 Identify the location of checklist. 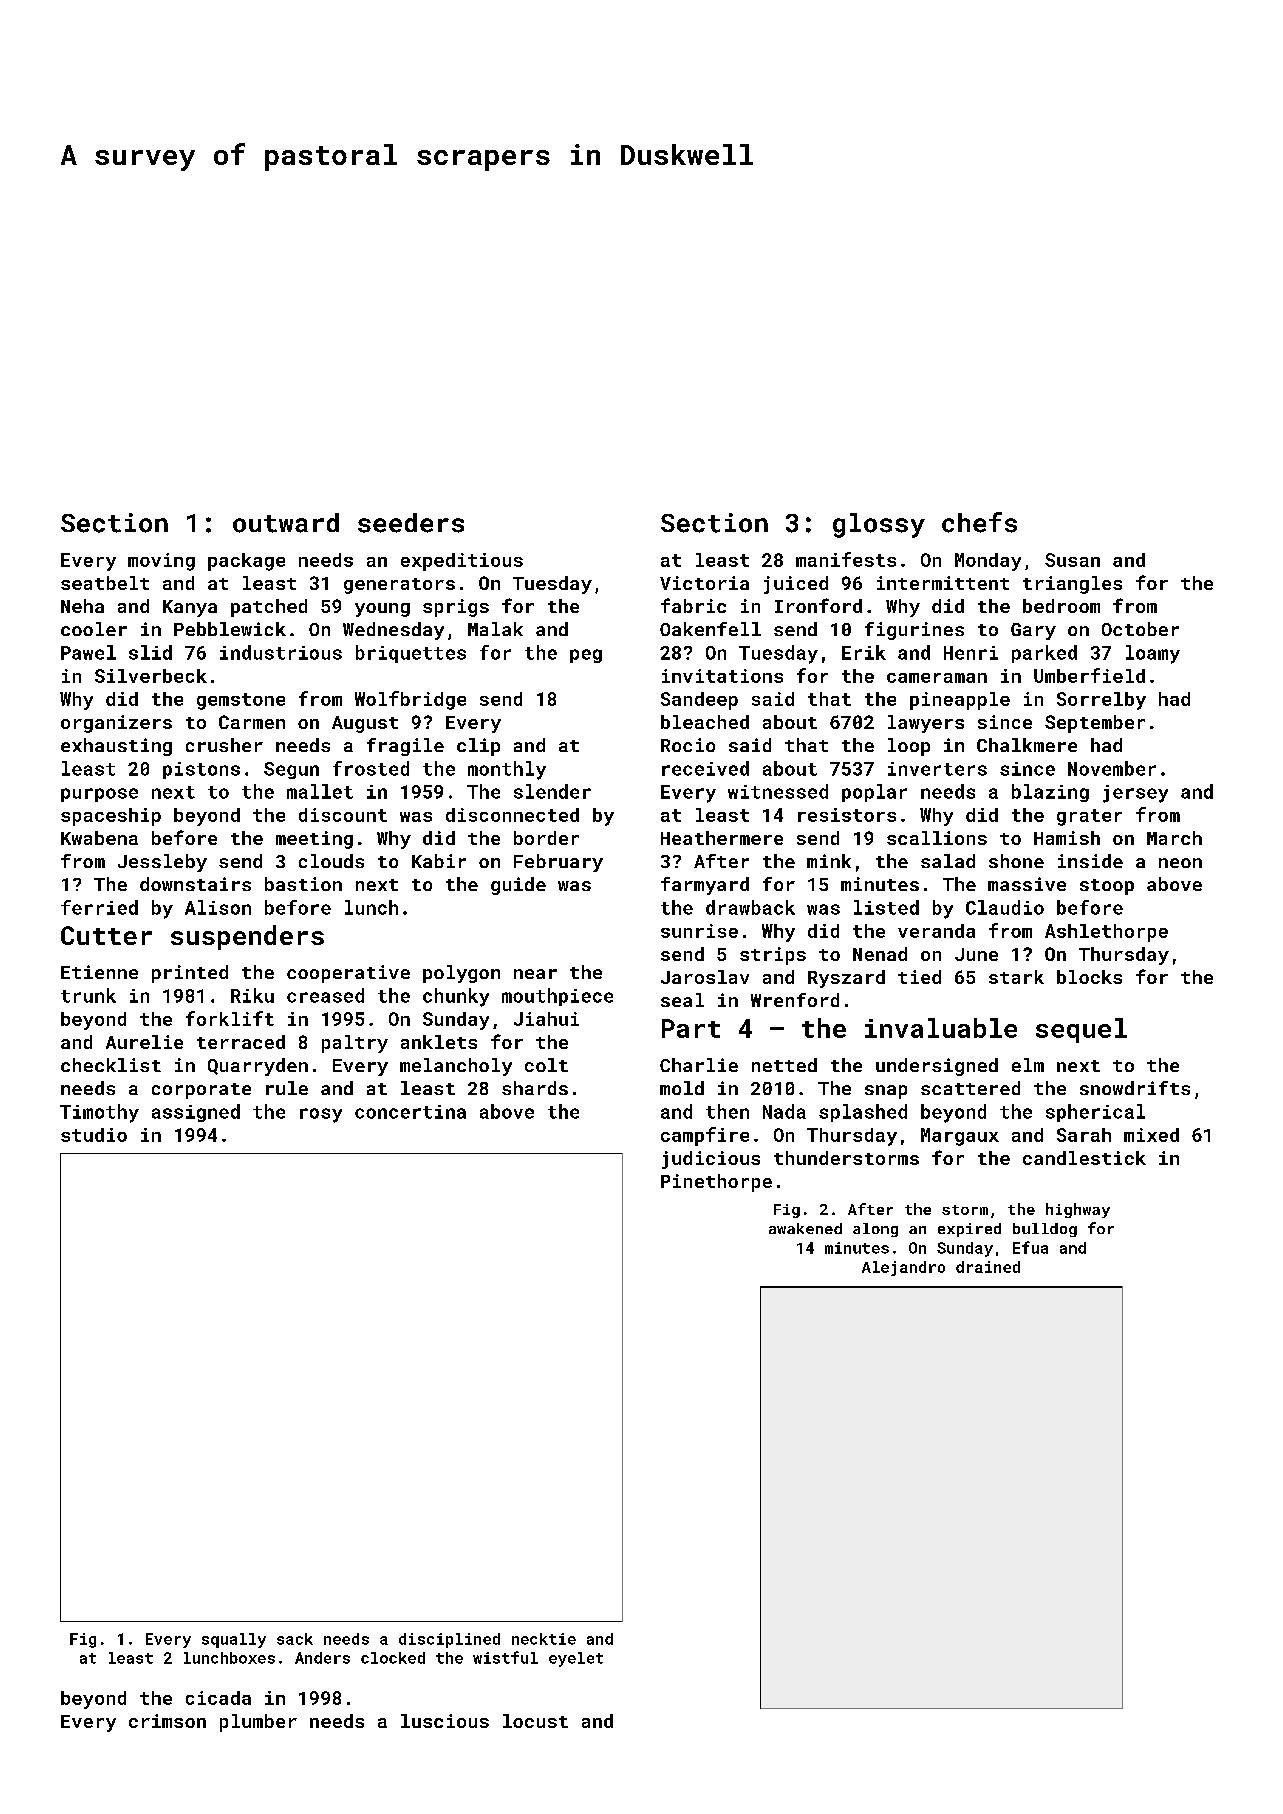
(111, 1065).
